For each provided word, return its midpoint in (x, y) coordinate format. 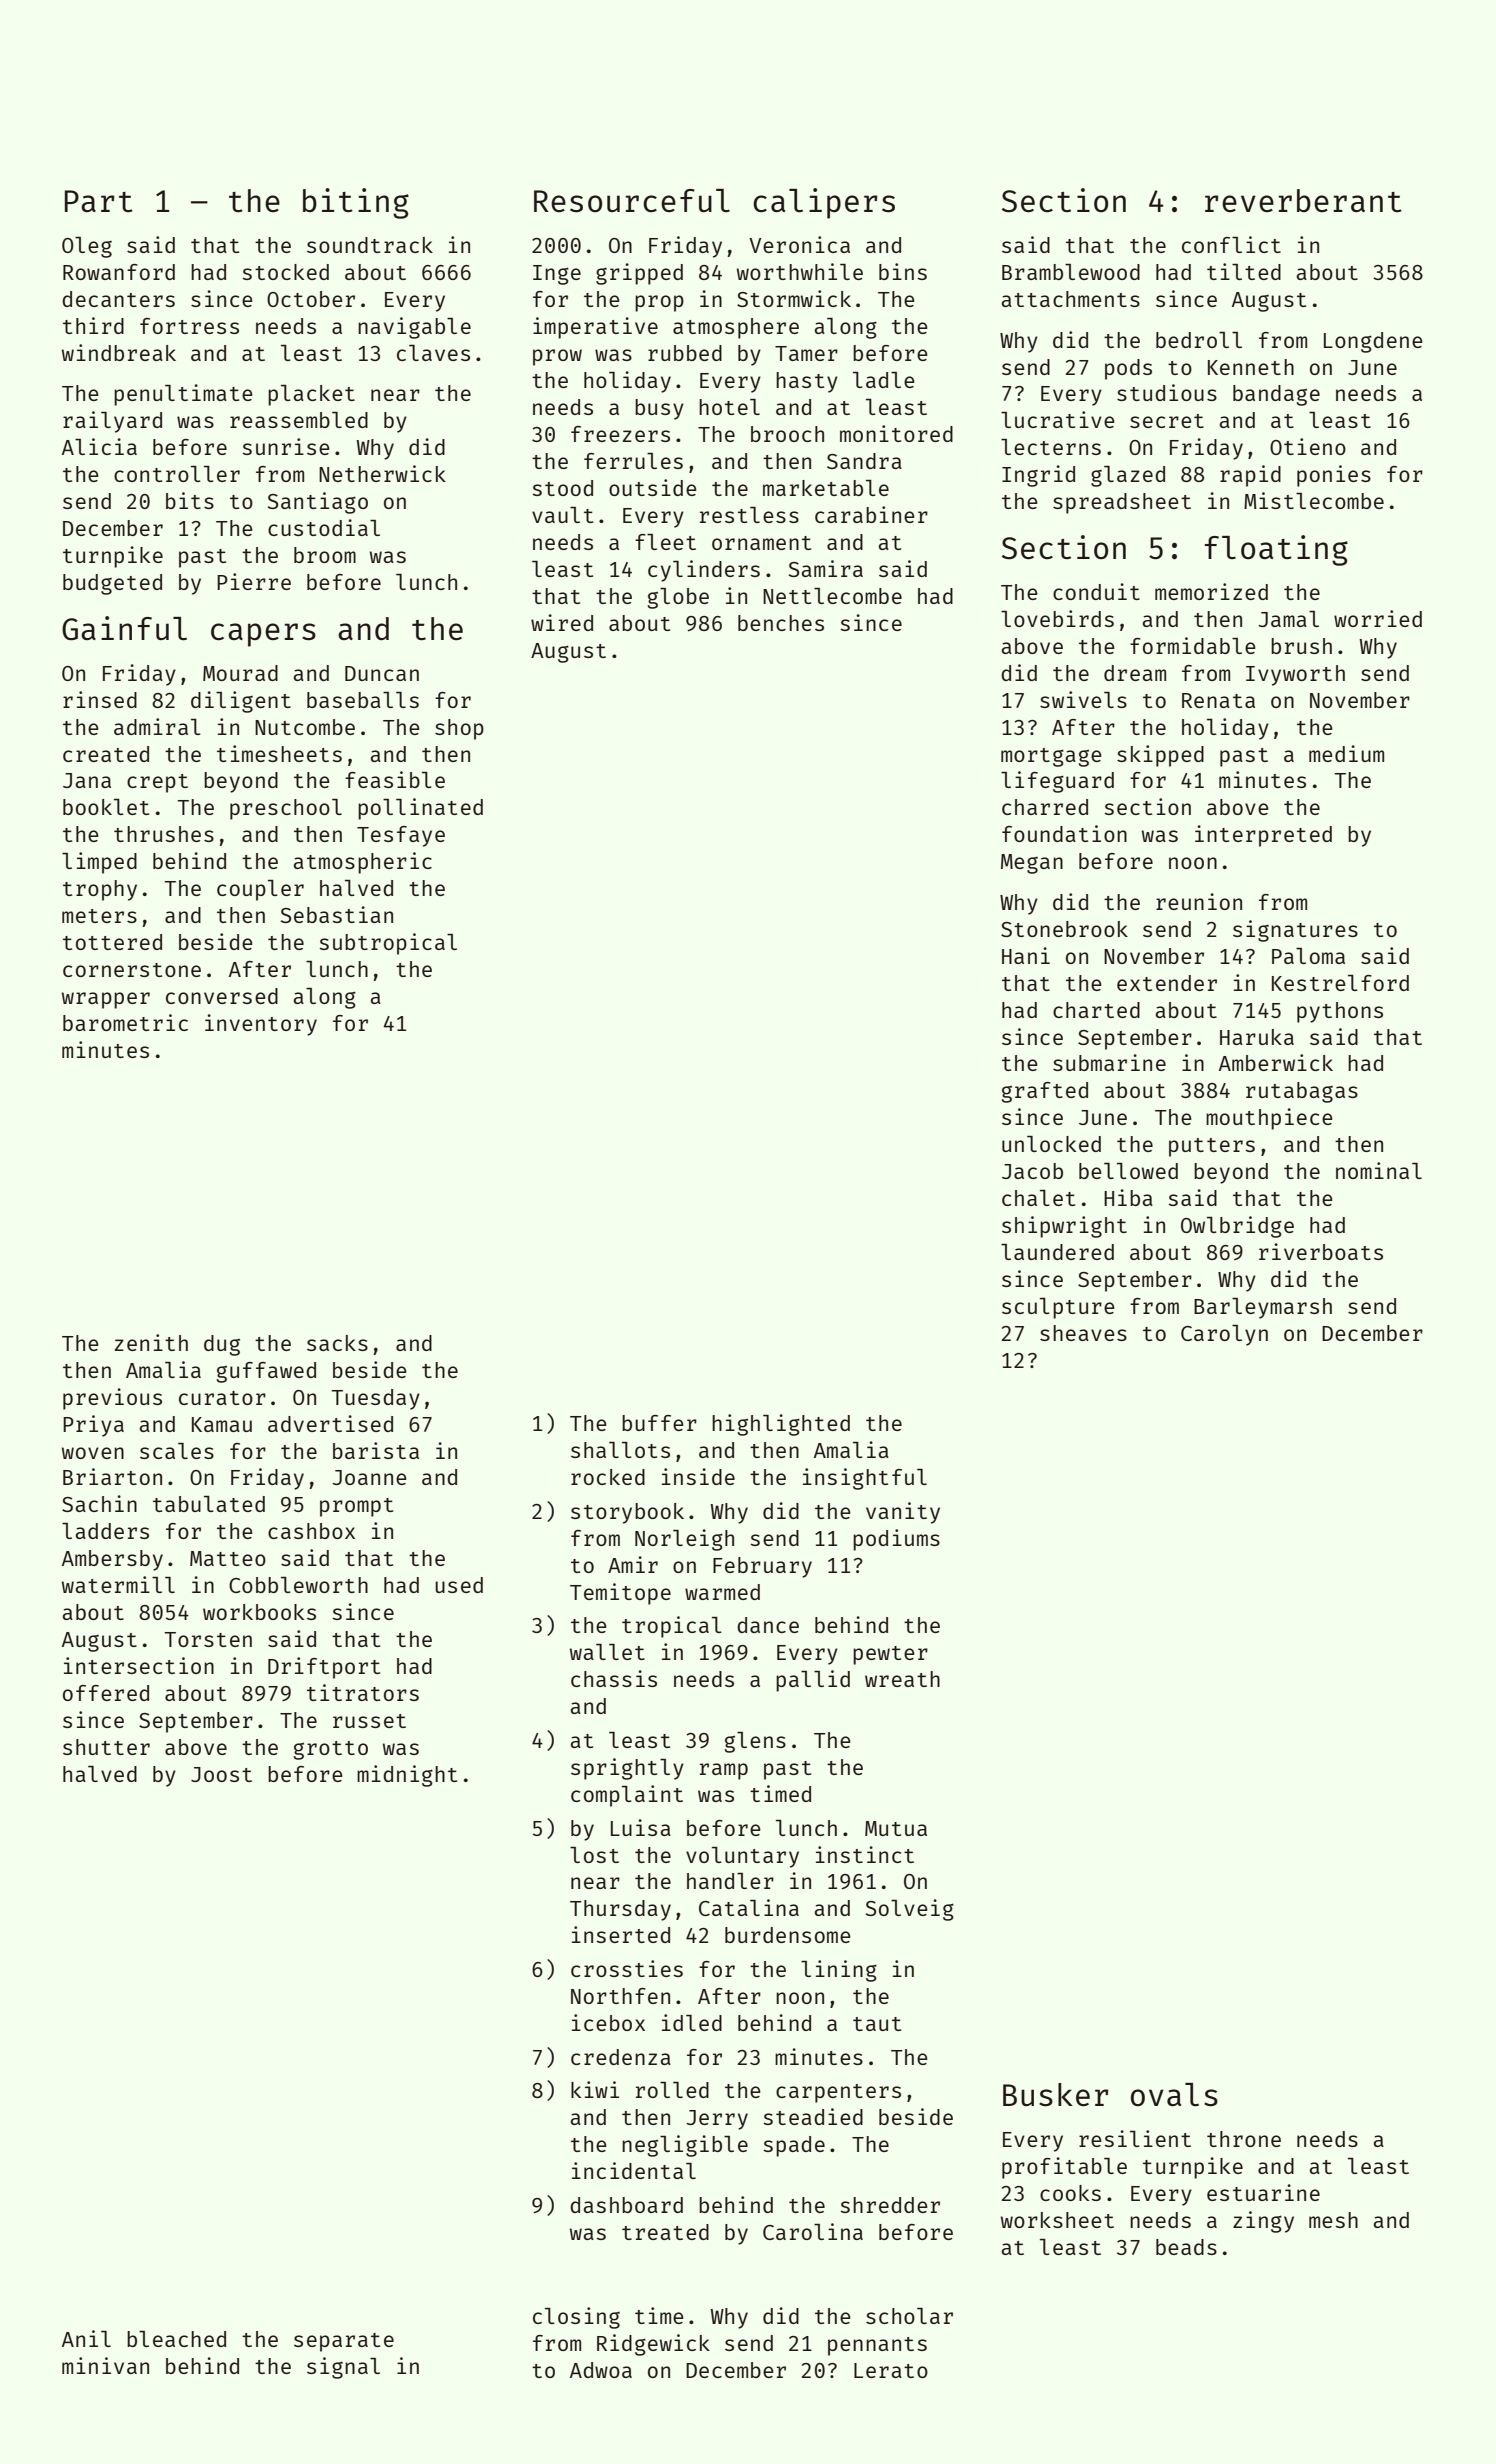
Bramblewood (1071, 272)
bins (903, 271)
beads (1186, 2247)
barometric (125, 1022)
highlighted (781, 1425)
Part (99, 201)
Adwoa (601, 2370)
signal (343, 2368)
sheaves (1083, 1333)
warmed (722, 1592)
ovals (1174, 2094)
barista (376, 1450)
